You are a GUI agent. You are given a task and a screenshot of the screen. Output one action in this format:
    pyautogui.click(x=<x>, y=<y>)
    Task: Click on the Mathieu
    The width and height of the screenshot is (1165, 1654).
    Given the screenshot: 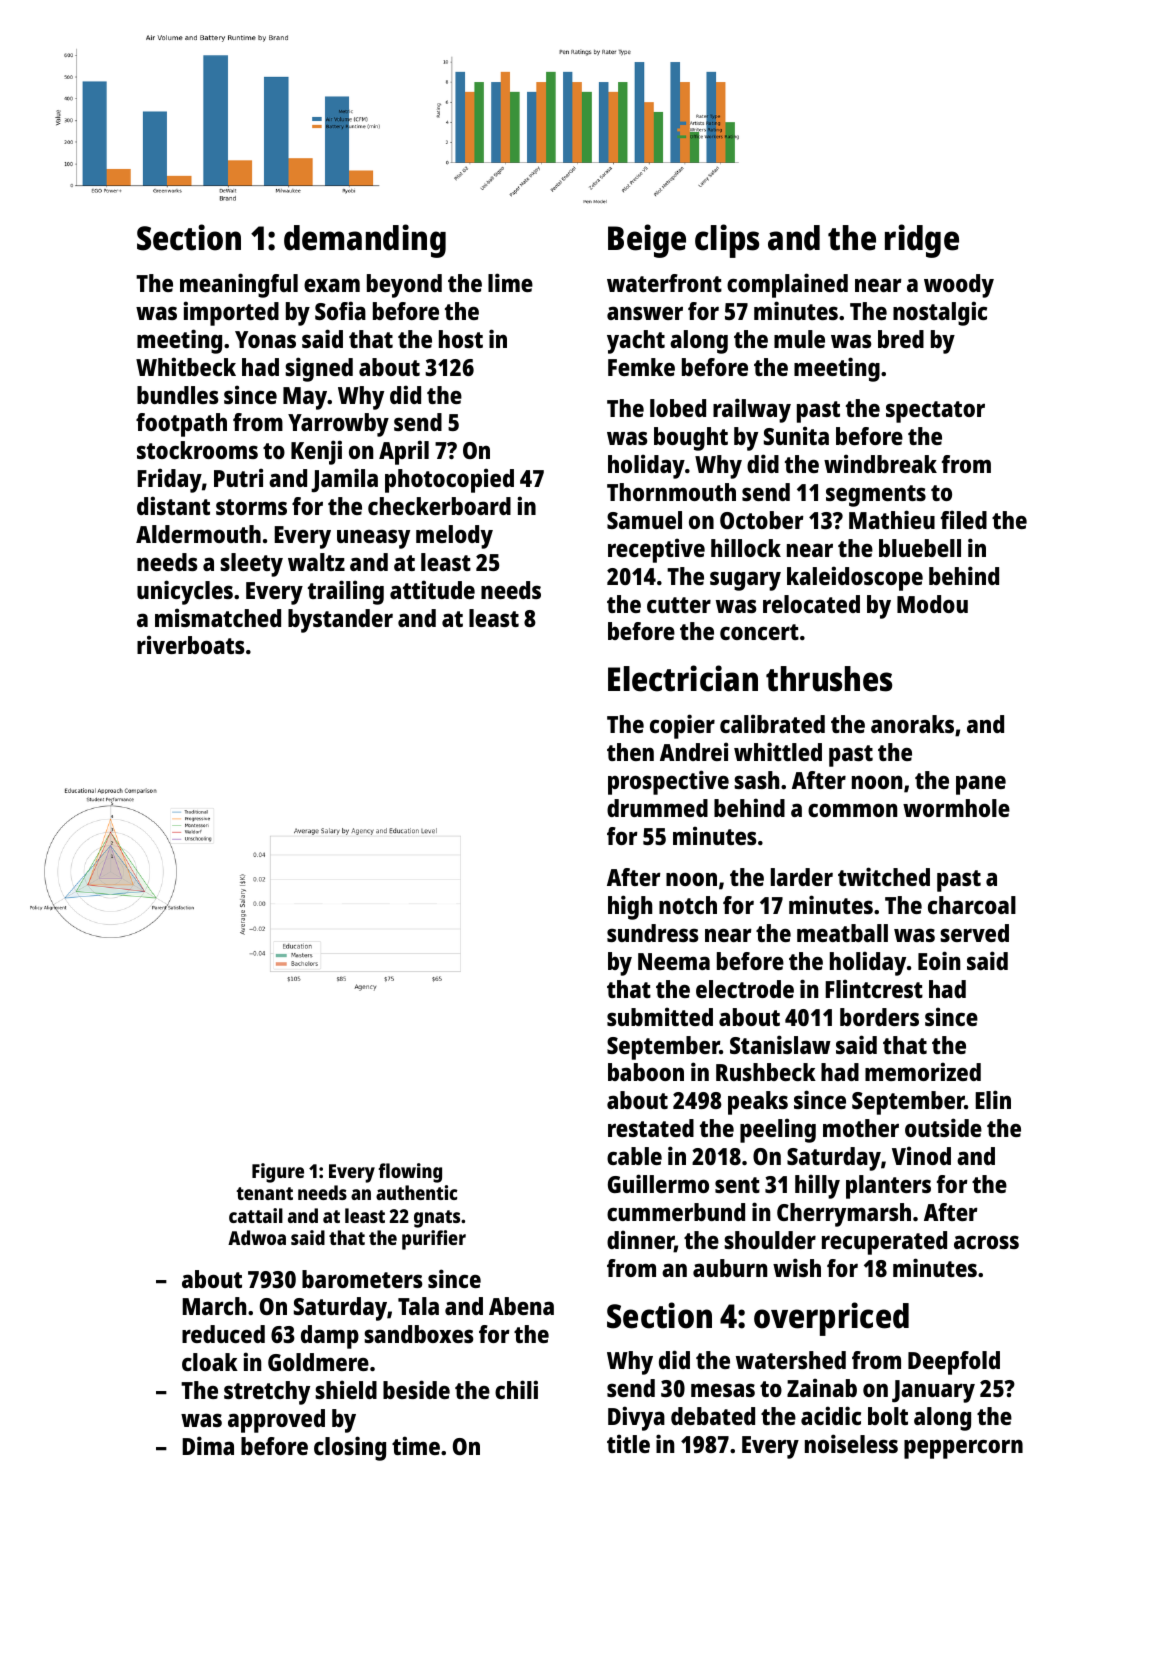 What is the action you would take?
    pyautogui.click(x=892, y=519)
